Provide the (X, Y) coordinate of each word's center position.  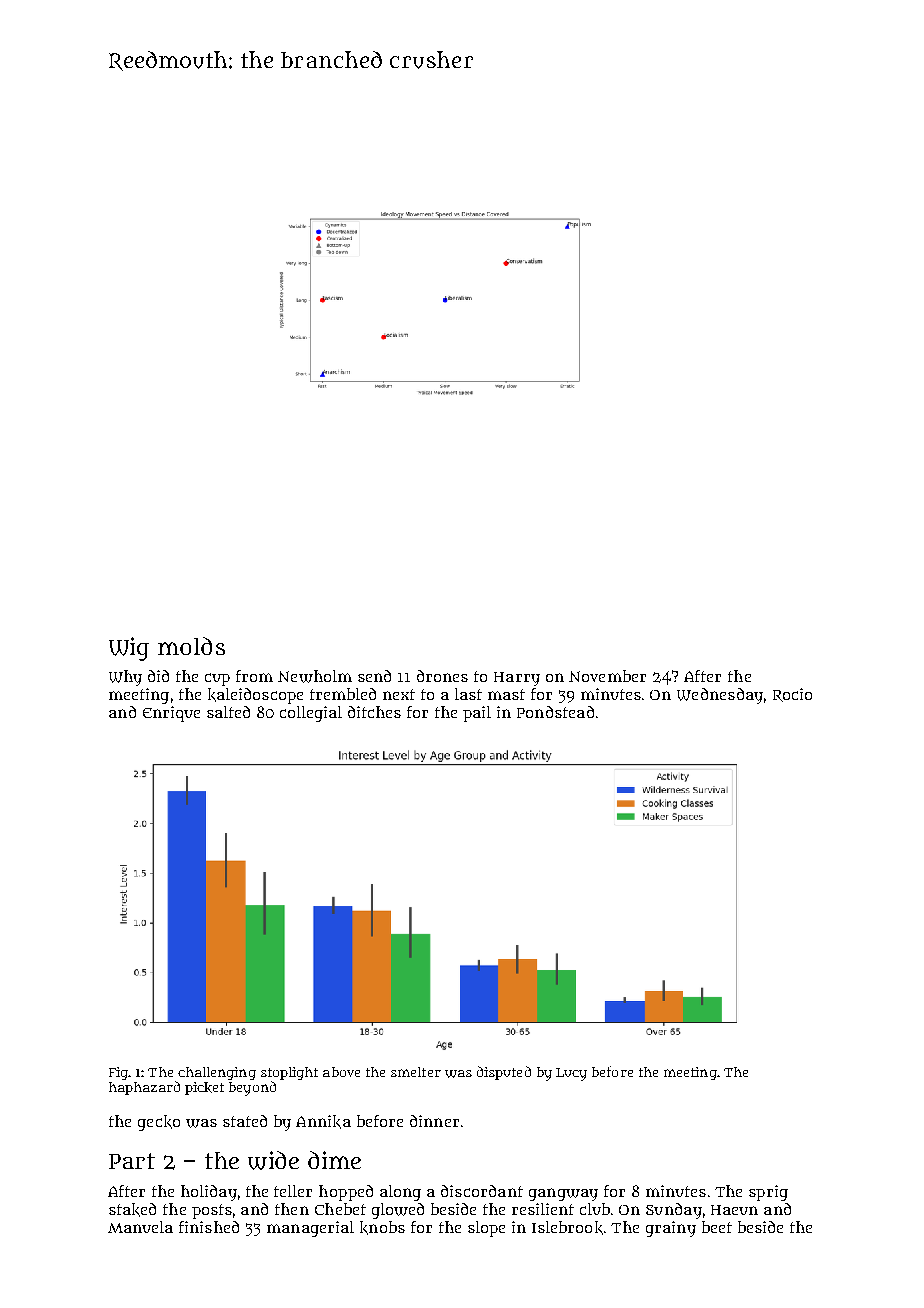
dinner (434, 1121)
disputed (504, 1073)
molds (191, 646)
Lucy (571, 1074)
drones (442, 676)
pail (477, 714)
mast (506, 694)
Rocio (792, 695)
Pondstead (555, 712)
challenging (217, 1073)
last (468, 694)
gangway (563, 1194)
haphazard (144, 1088)
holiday (209, 1193)
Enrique (171, 714)
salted (228, 712)
